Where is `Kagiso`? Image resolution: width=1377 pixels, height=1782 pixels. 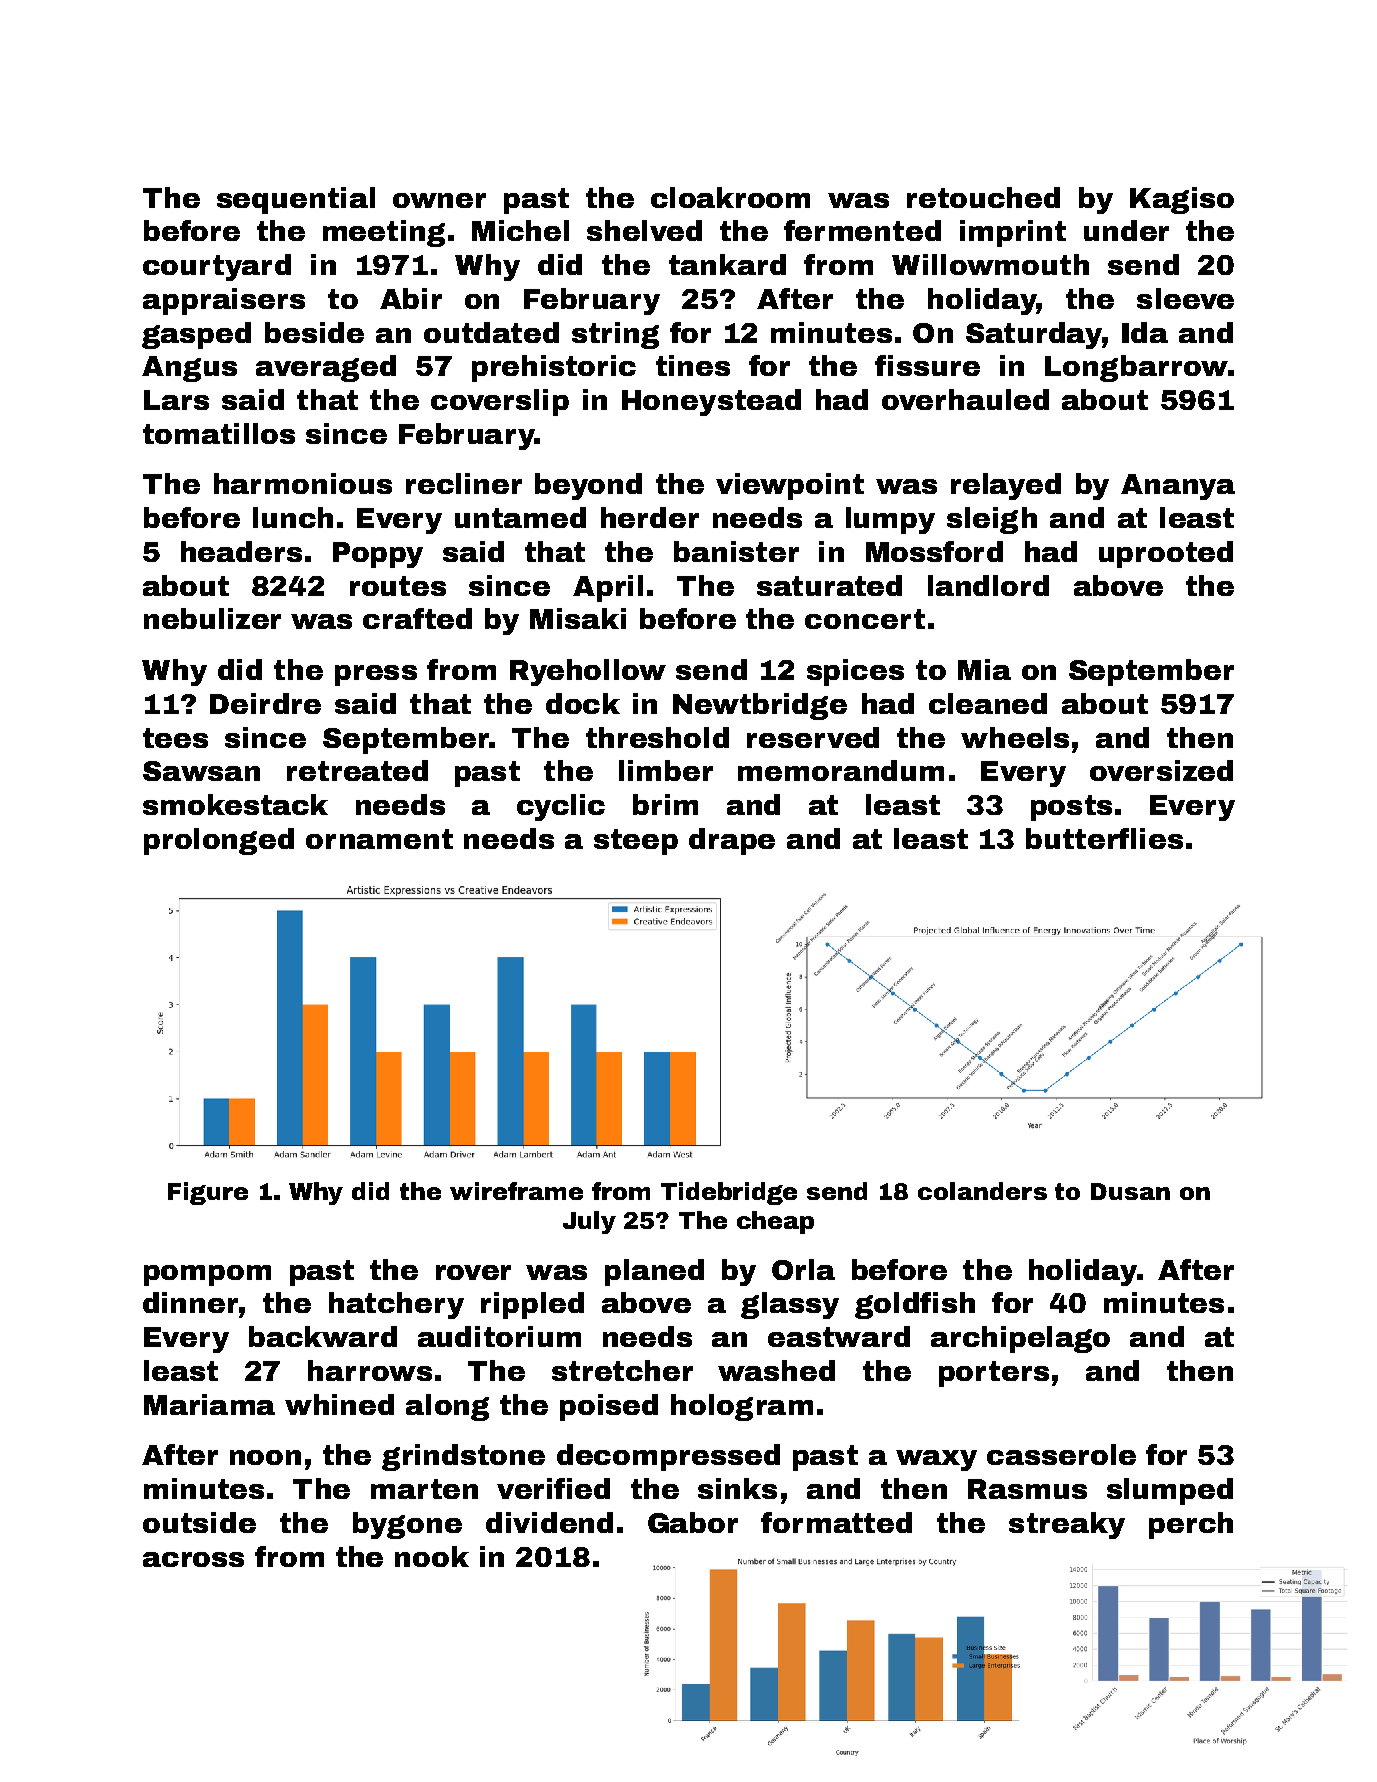 Kagiso is located at coordinates (1182, 200).
